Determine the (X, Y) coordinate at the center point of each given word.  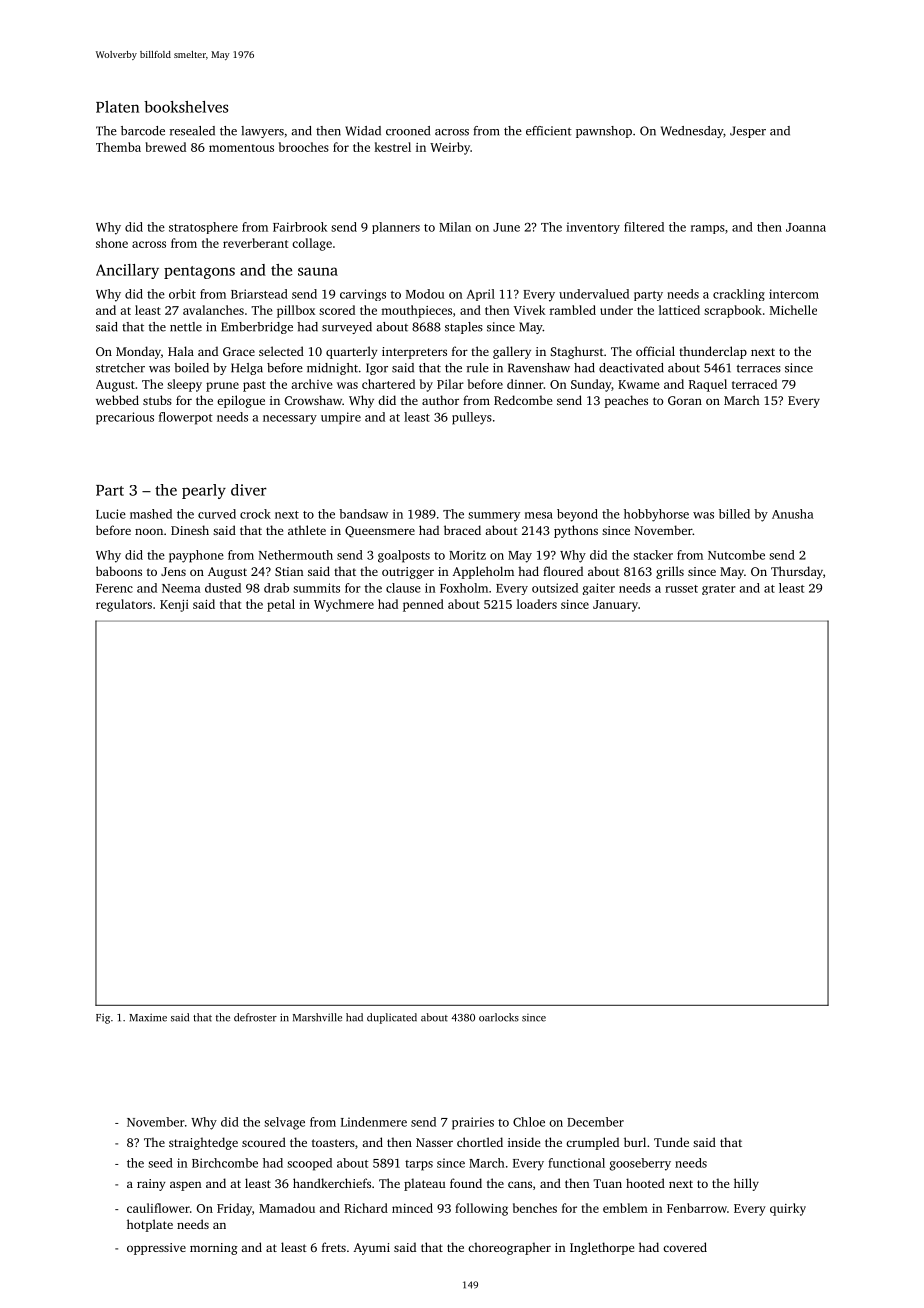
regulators (124, 605)
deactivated (631, 368)
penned (423, 605)
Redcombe (523, 400)
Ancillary (127, 271)
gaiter (598, 589)
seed (160, 1163)
